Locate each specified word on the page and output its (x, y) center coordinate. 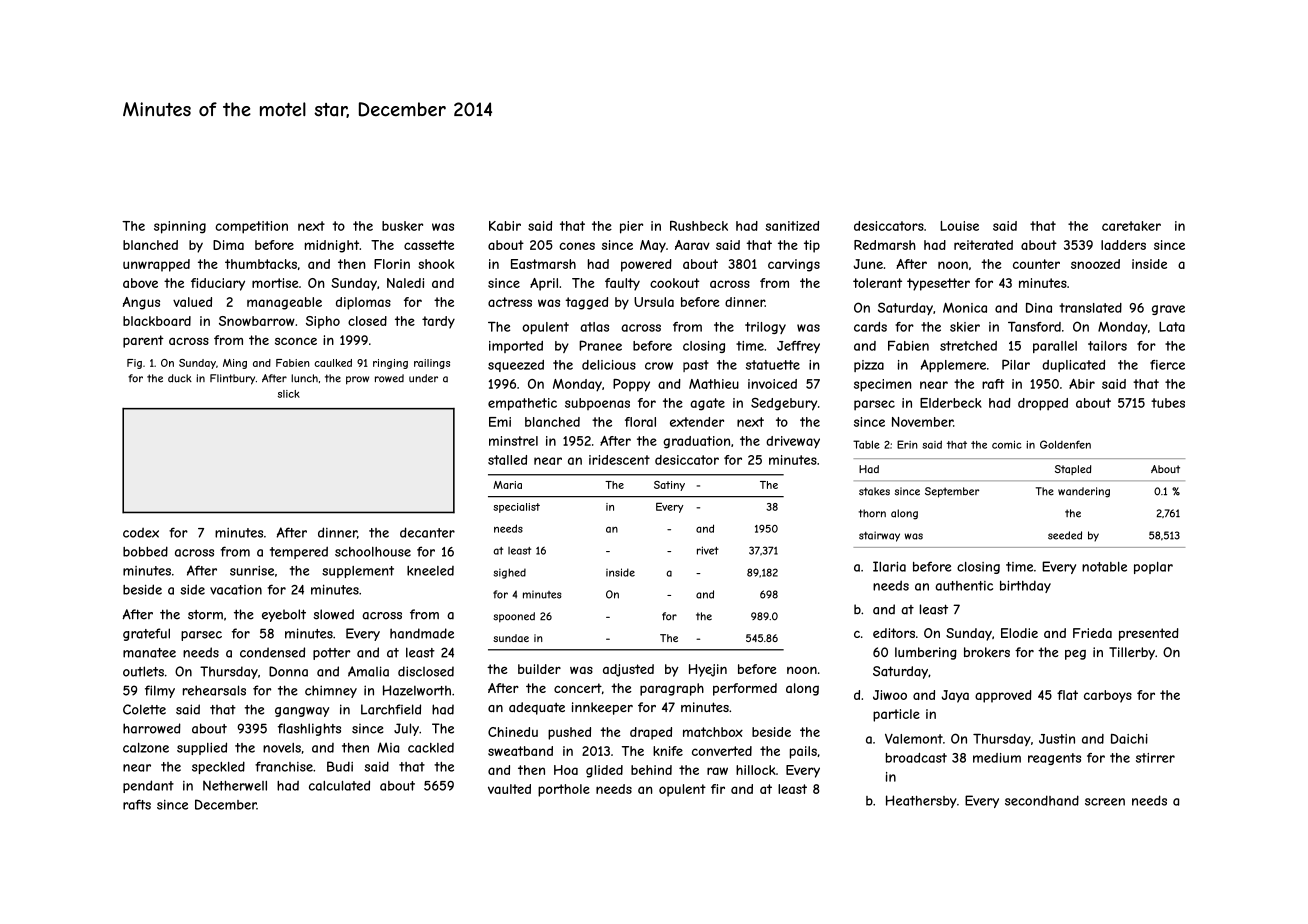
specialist (516, 508)
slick (289, 394)
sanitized (792, 226)
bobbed (145, 551)
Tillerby (1132, 653)
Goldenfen (1065, 444)
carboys (1108, 696)
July (406, 729)
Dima (228, 245)
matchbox (713, 732)
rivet (708, 550)
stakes (874, 491)
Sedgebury (784, 404)
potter (331, 654)
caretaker (1131, 226)
